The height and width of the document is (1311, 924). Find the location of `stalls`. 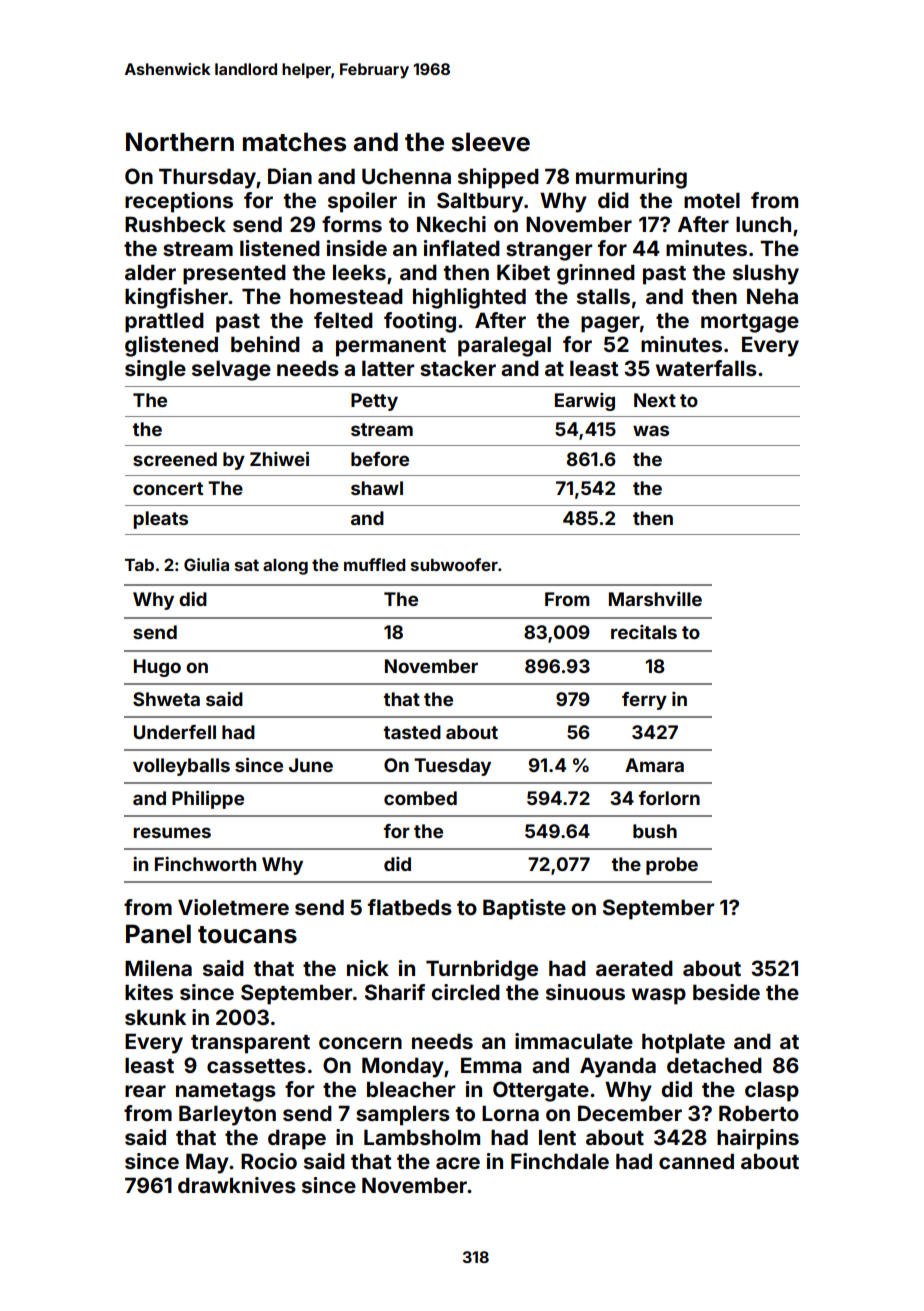

stalls is located at coordinates (603, 296).
